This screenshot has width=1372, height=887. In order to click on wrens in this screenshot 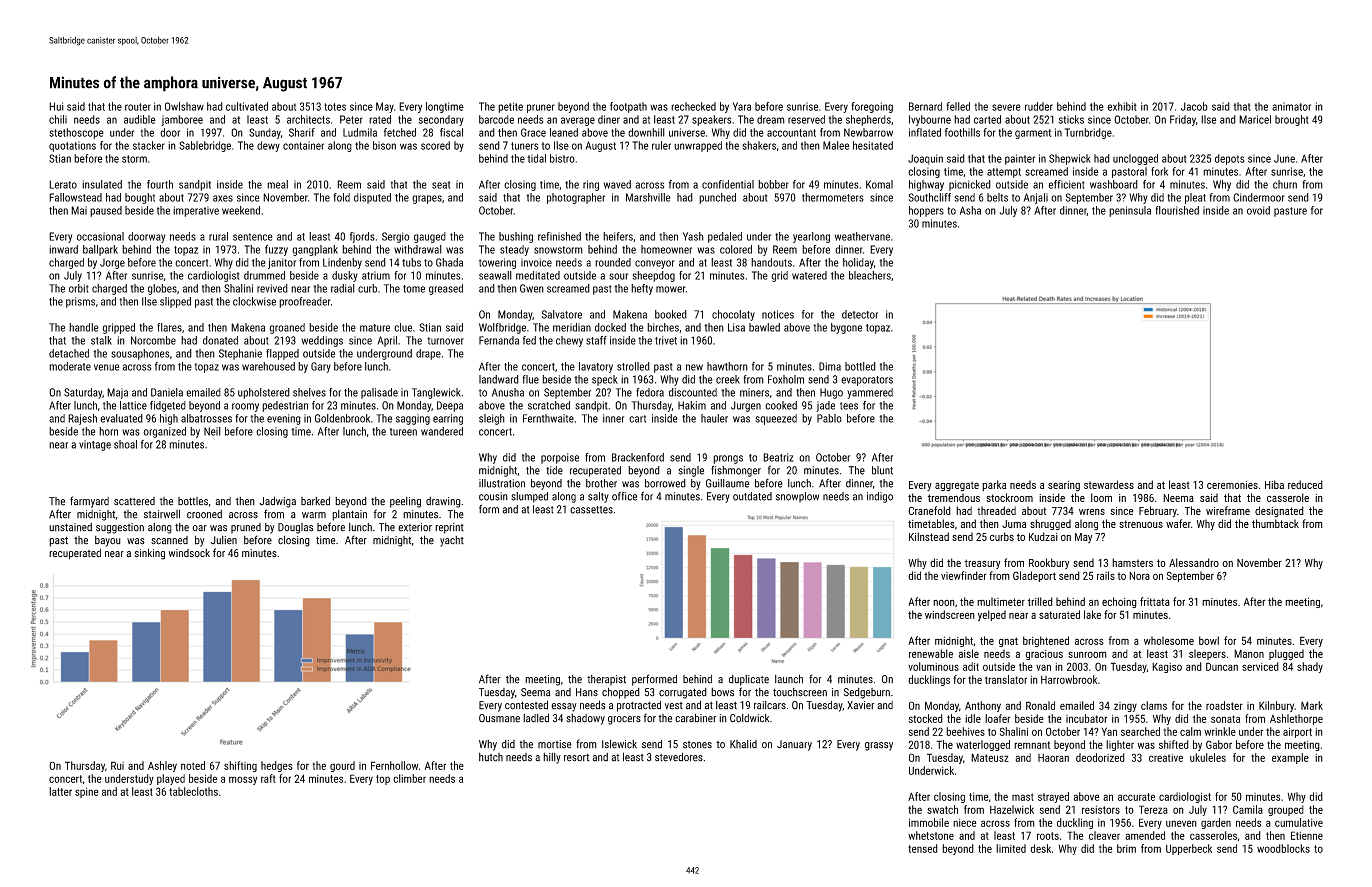, I will do `click(1092, 512)`.
